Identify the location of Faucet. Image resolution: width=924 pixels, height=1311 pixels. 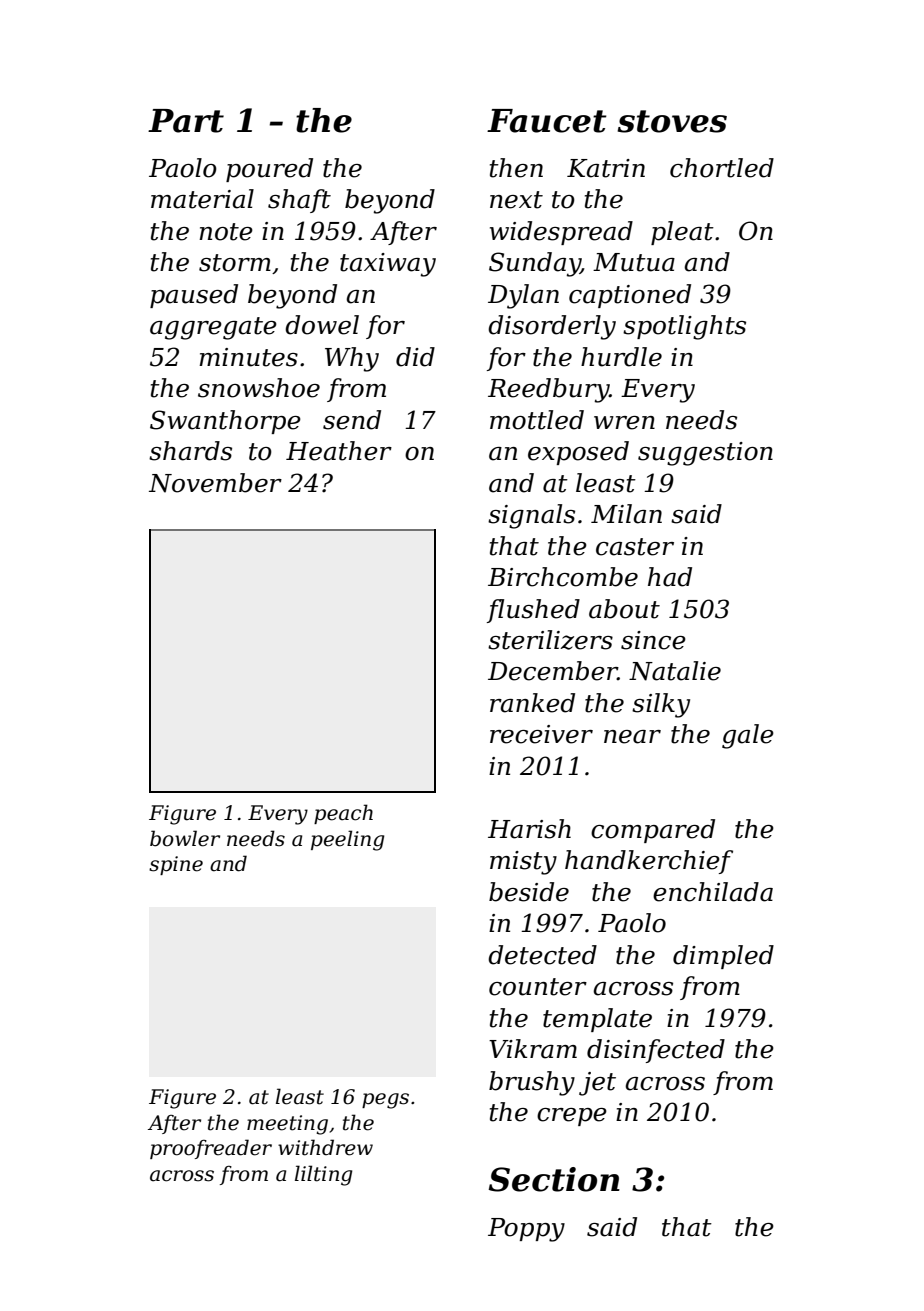
(547, 121).
